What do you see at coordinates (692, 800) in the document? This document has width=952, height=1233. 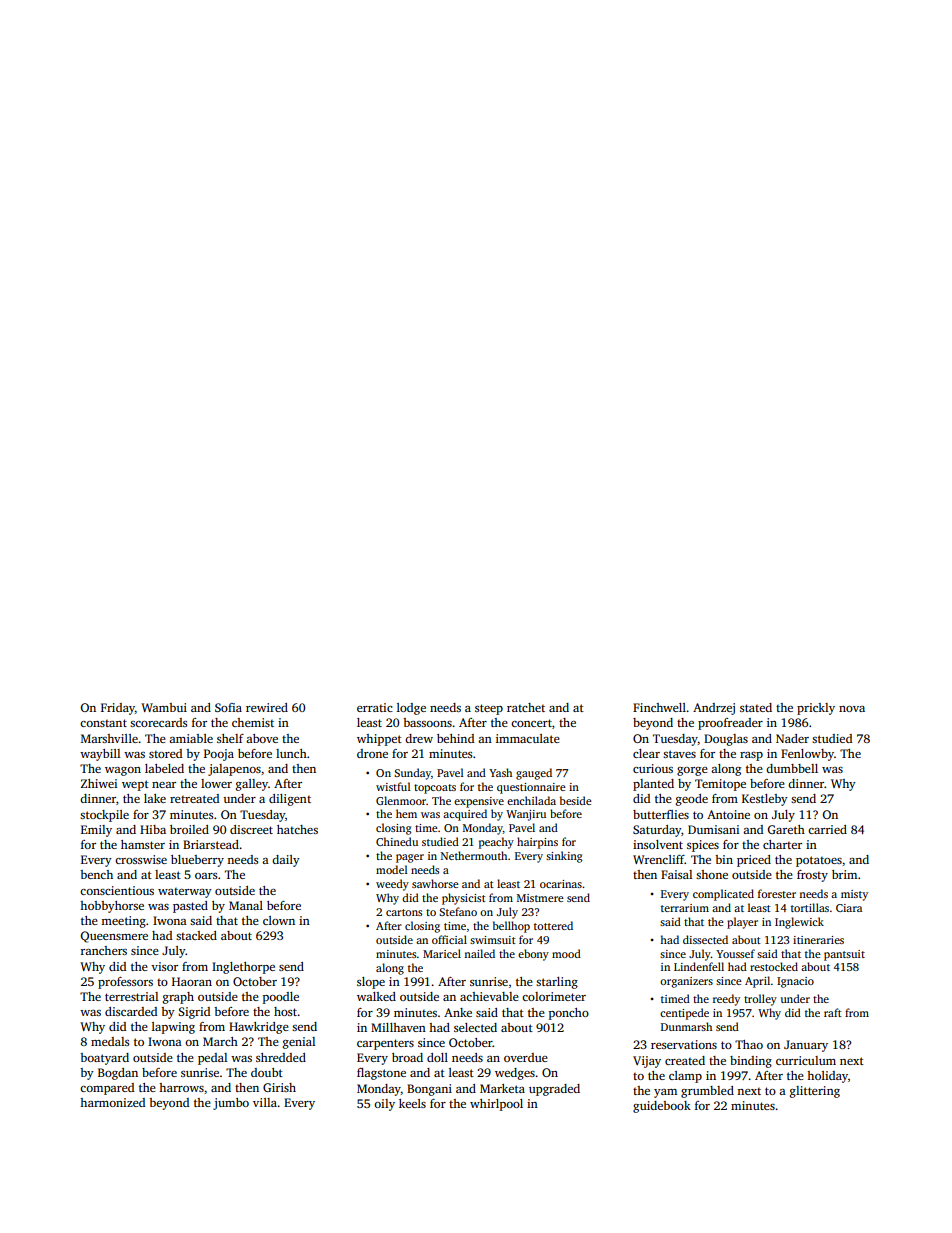 I see `geode` at bounding box center [692, 800].
